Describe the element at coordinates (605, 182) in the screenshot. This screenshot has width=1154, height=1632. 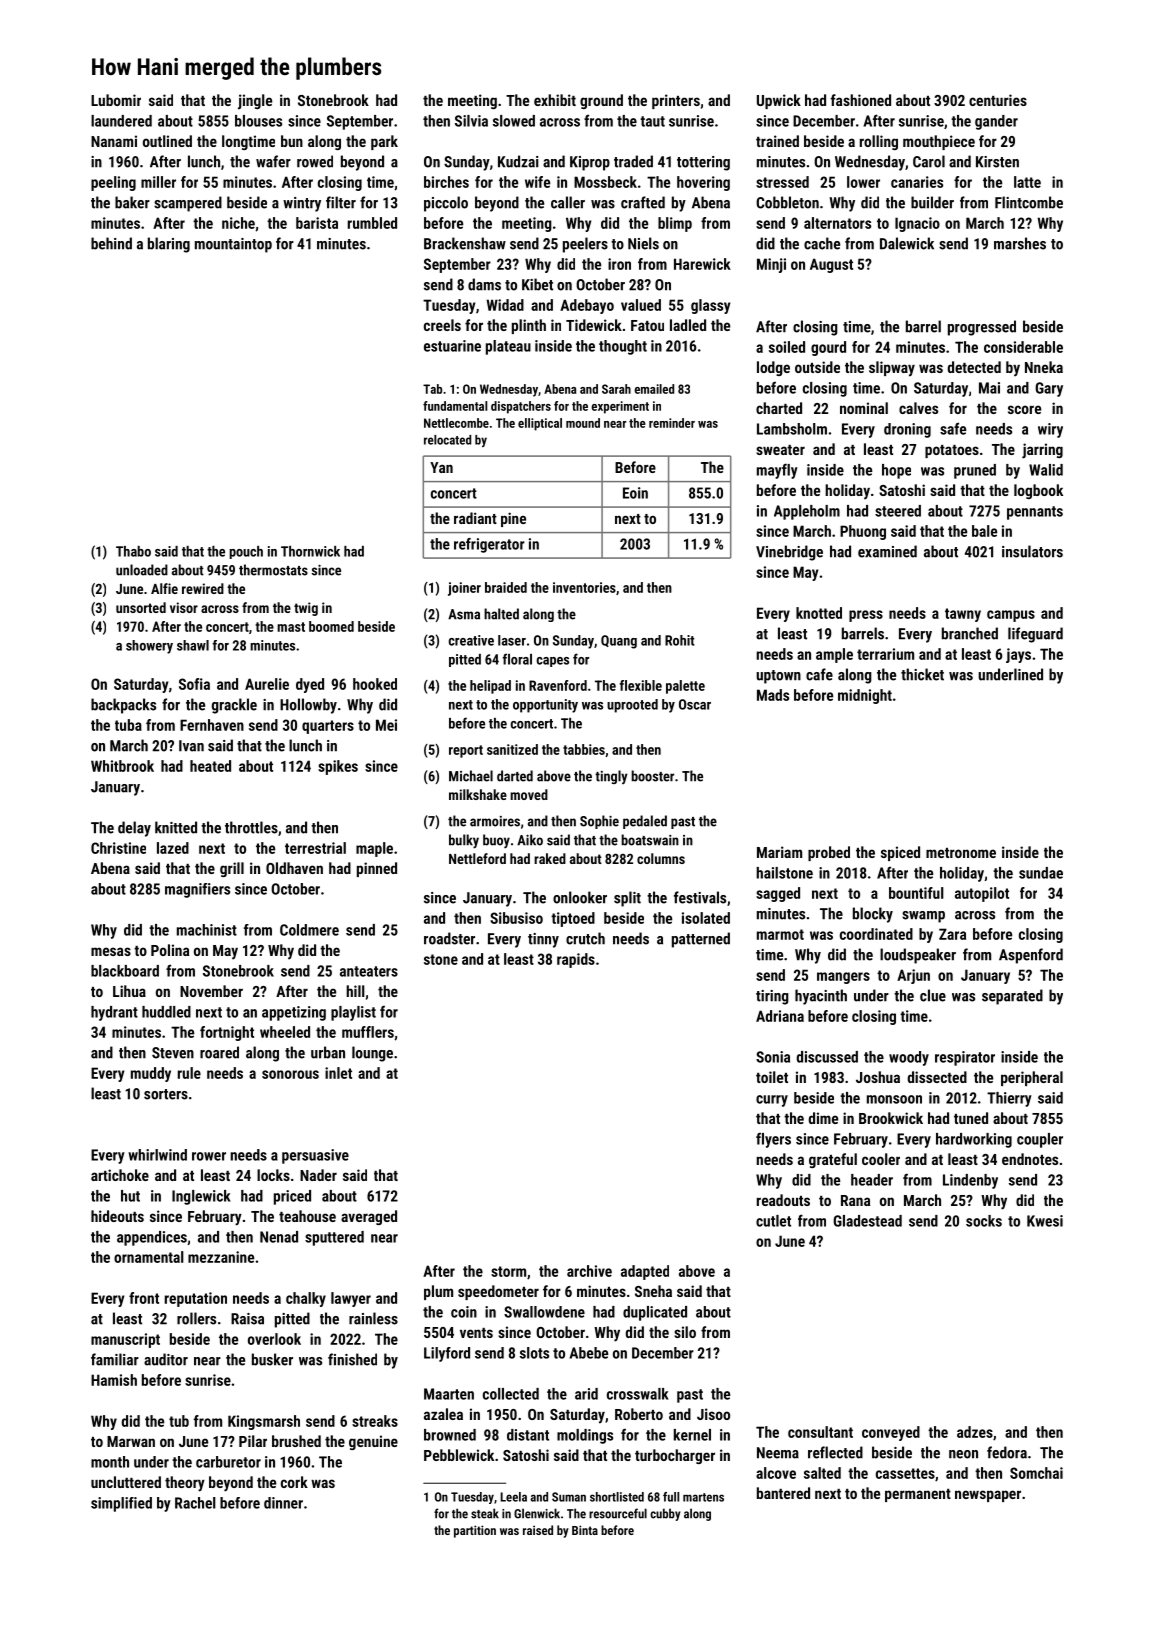
I see `Mossbeck` at that location.
